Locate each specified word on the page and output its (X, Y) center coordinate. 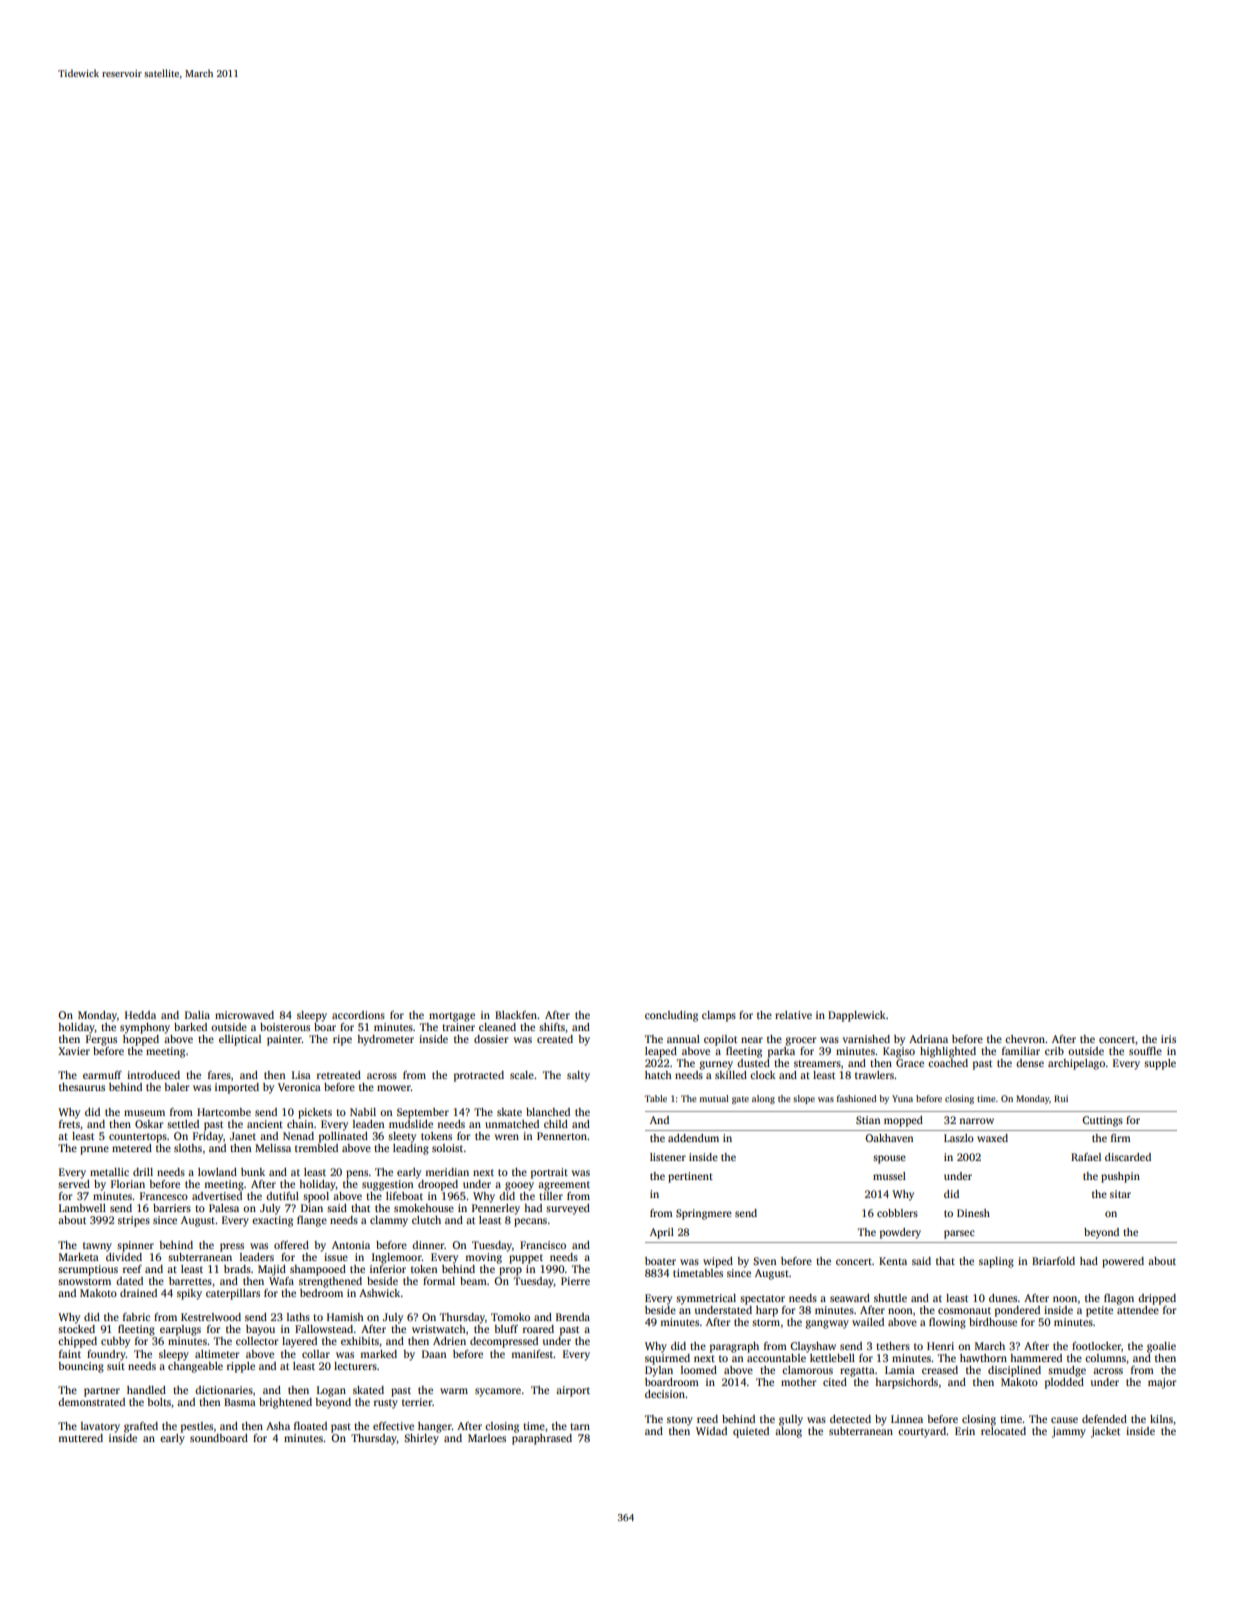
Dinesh (973, 1213)
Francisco (543, 1245)
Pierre (575, 1281)
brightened (285, 1403)
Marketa (79, 1257)
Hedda (140, 1015)
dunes (1003, 1298)
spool (316, 1197)
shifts (552, 1027)
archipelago (1076, 1064)
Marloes (487, 1438)
